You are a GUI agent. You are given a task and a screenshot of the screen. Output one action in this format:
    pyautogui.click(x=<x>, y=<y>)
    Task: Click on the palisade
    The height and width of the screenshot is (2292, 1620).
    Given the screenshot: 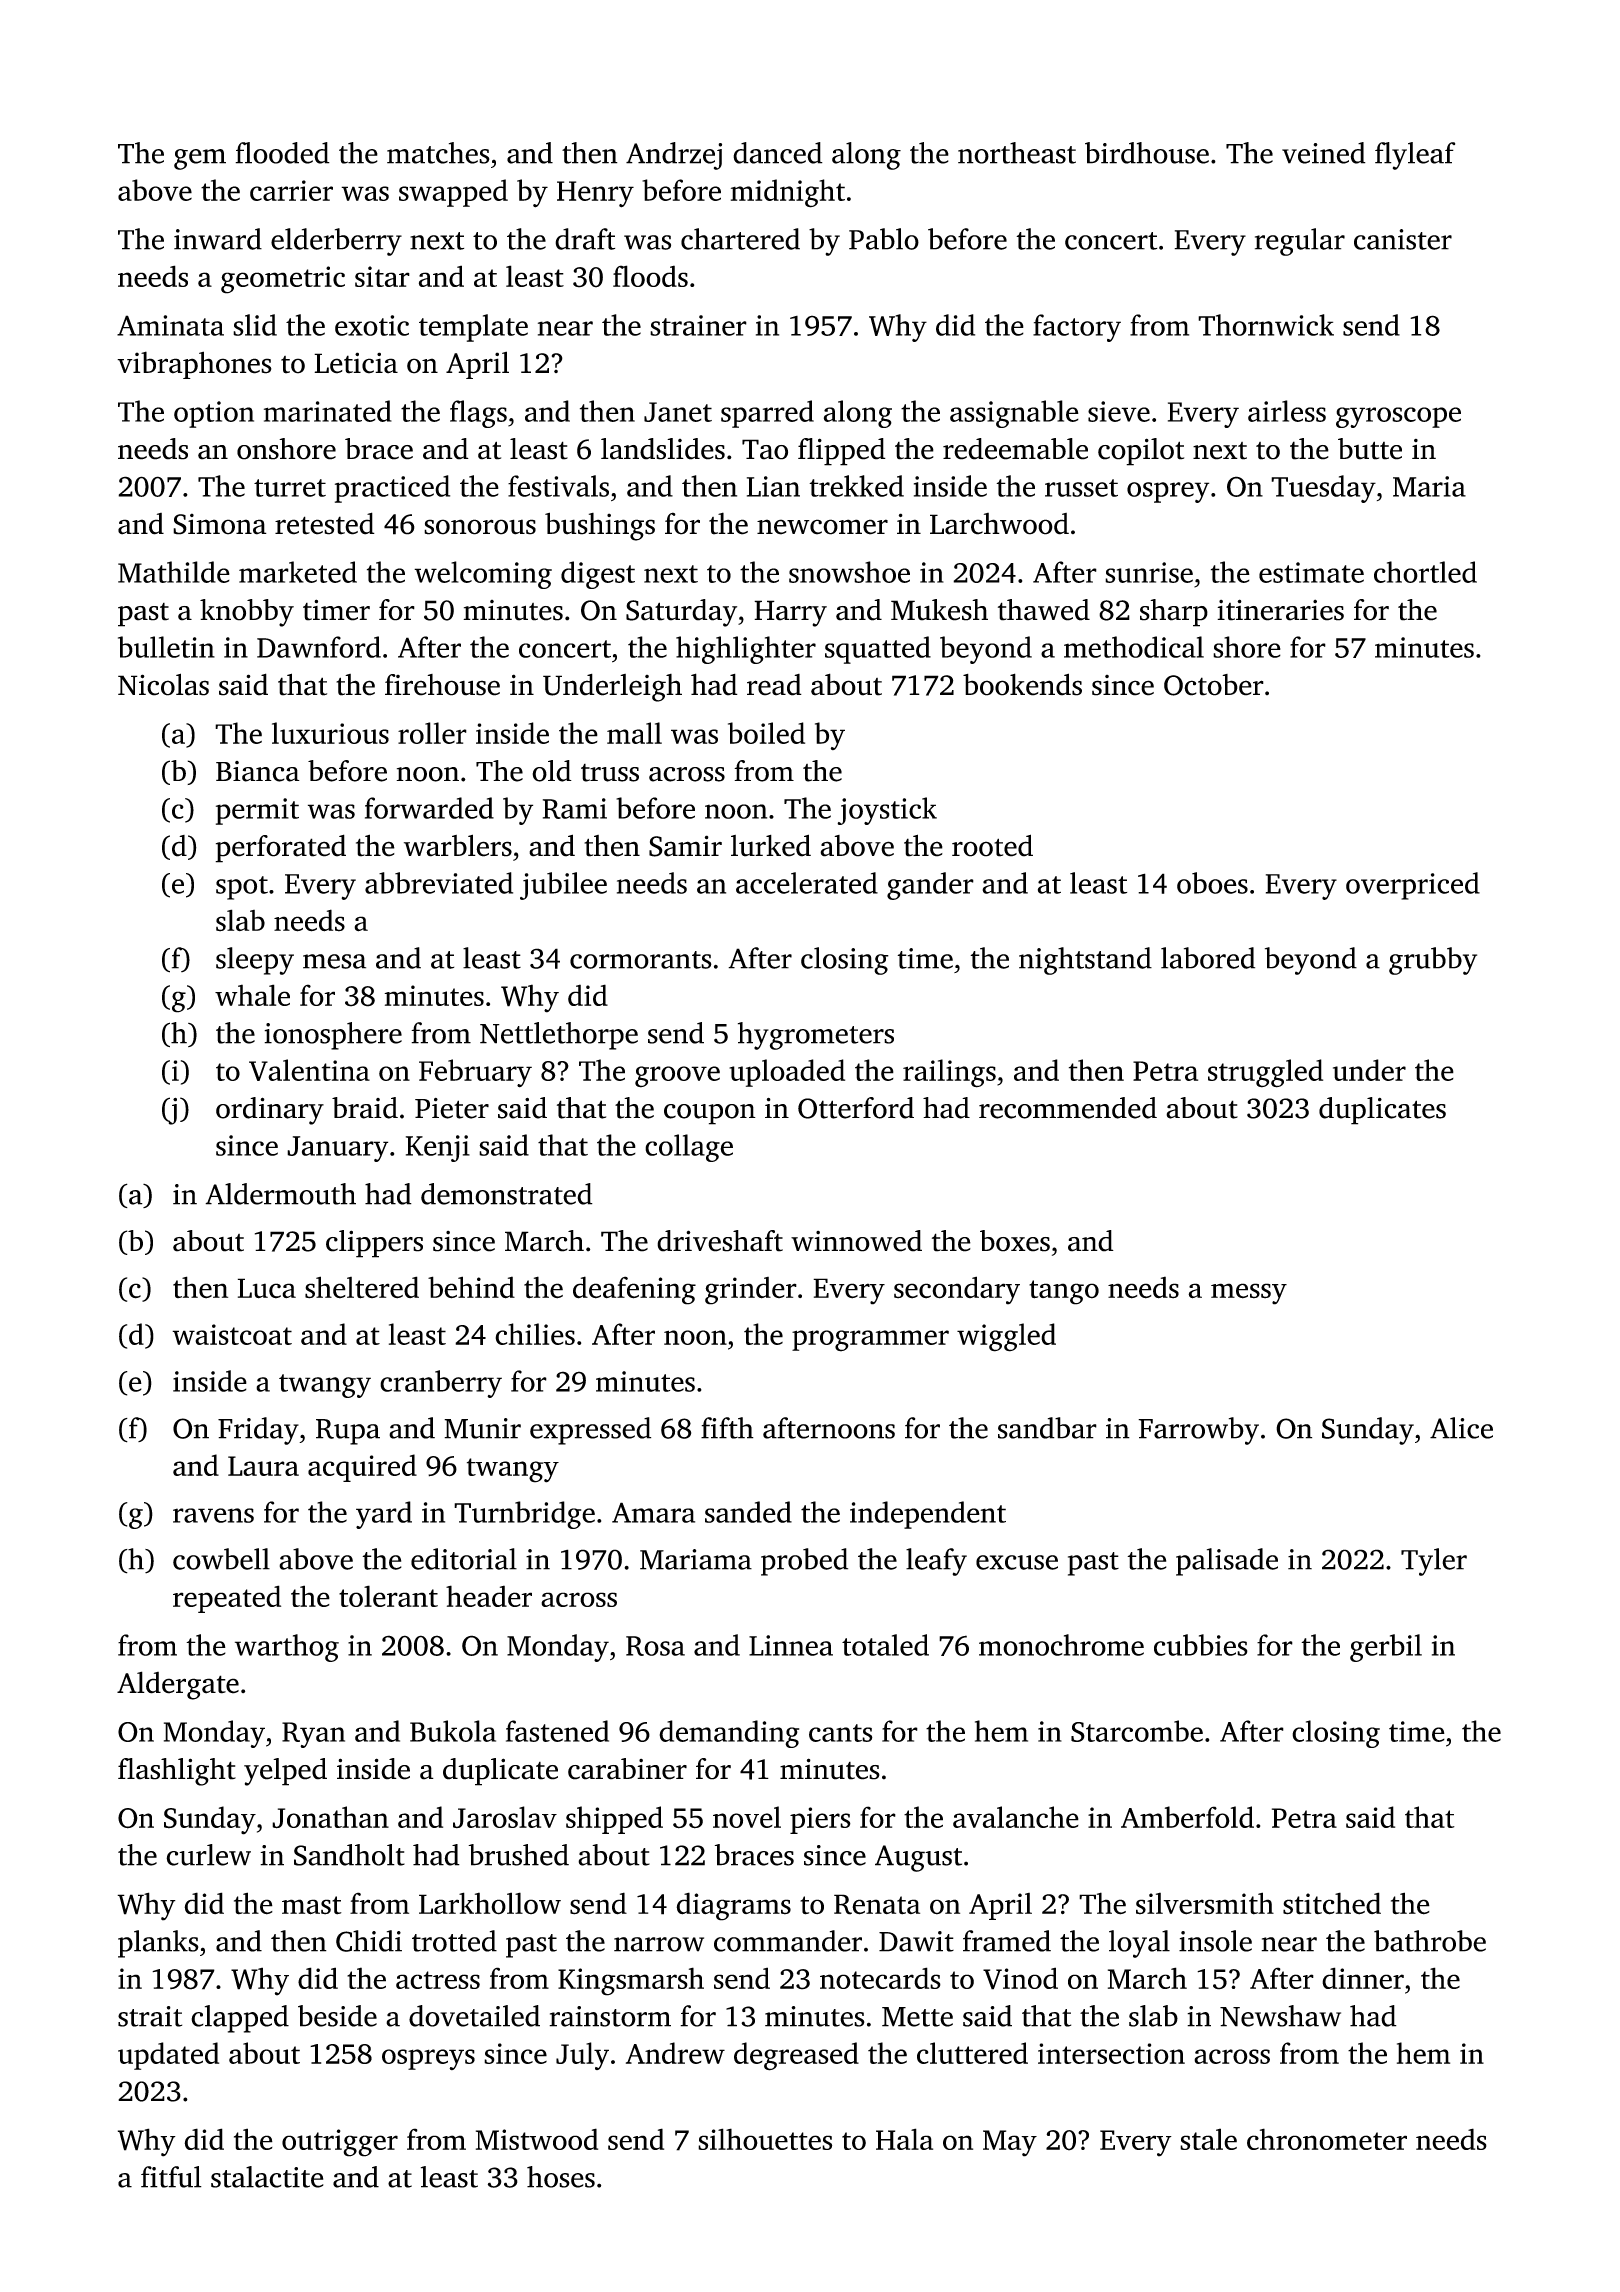 What is the action you would take?
    pyautogui.click(x=1227, y=1562)
